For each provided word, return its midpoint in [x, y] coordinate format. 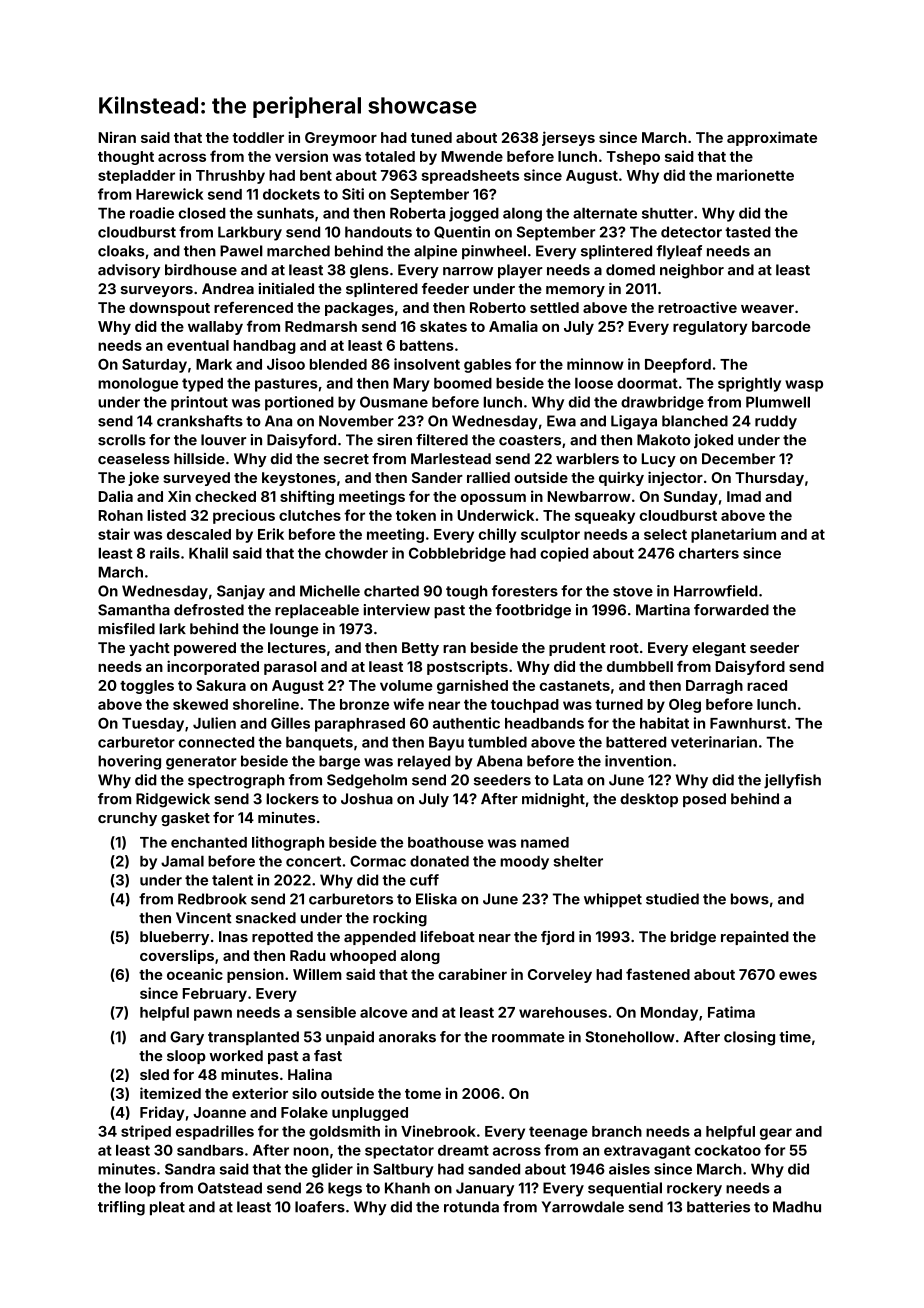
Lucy [659, 460]
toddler [258, 137]
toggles [147, 687]
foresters [525, 591]
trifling [121, 1208]
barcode [781, 326]
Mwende [472, 156]
